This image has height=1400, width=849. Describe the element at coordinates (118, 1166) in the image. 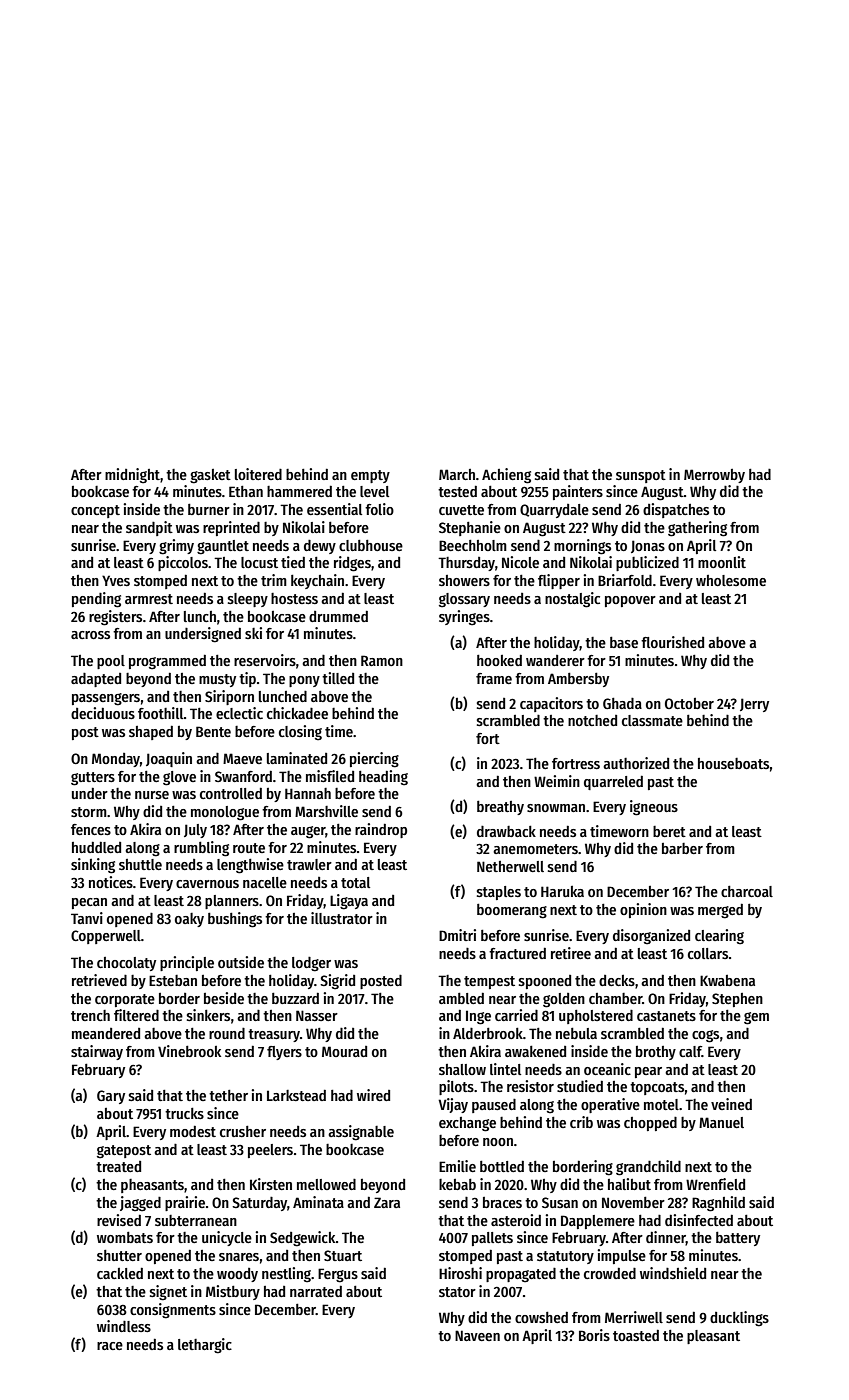

I see `treated` at that location.
